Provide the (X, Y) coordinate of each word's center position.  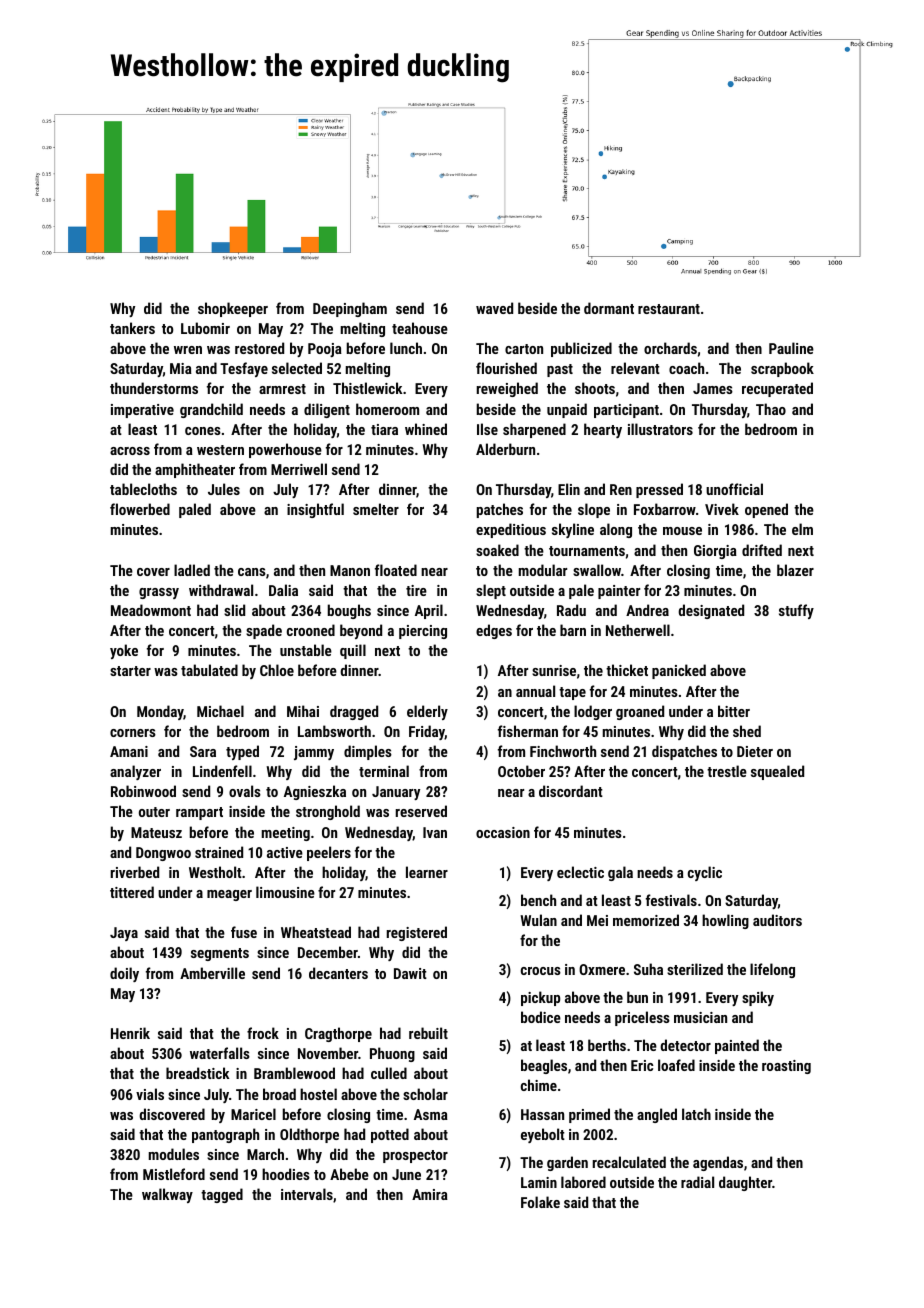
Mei (597, 920)
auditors (777, 920)
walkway (167, 1195)
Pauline (791, 348)
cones (203, 431)
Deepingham (350, 309)
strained (219, 852)
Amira (430, 1194)
